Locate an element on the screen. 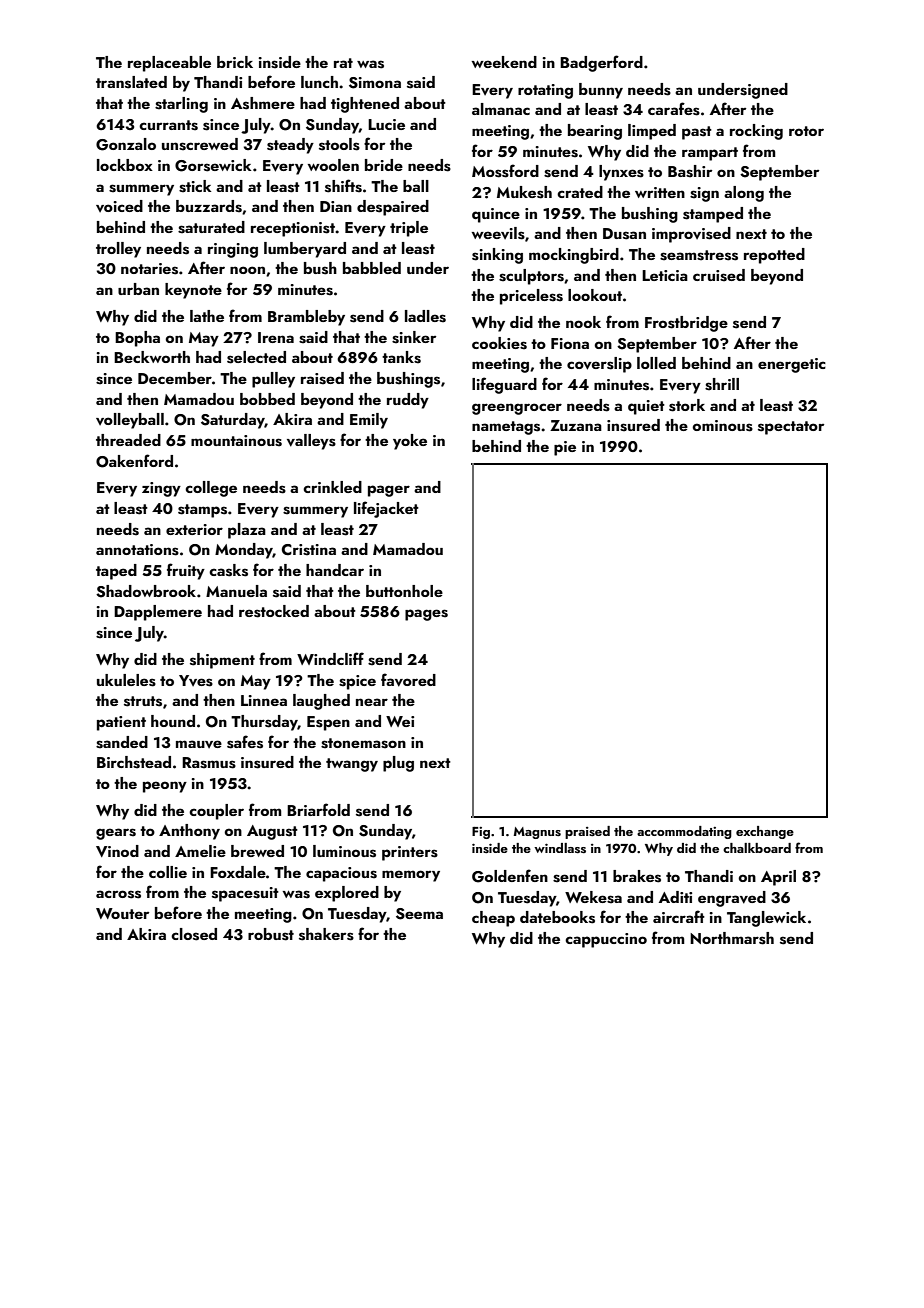  brick is located at coordinates (235, 62).
